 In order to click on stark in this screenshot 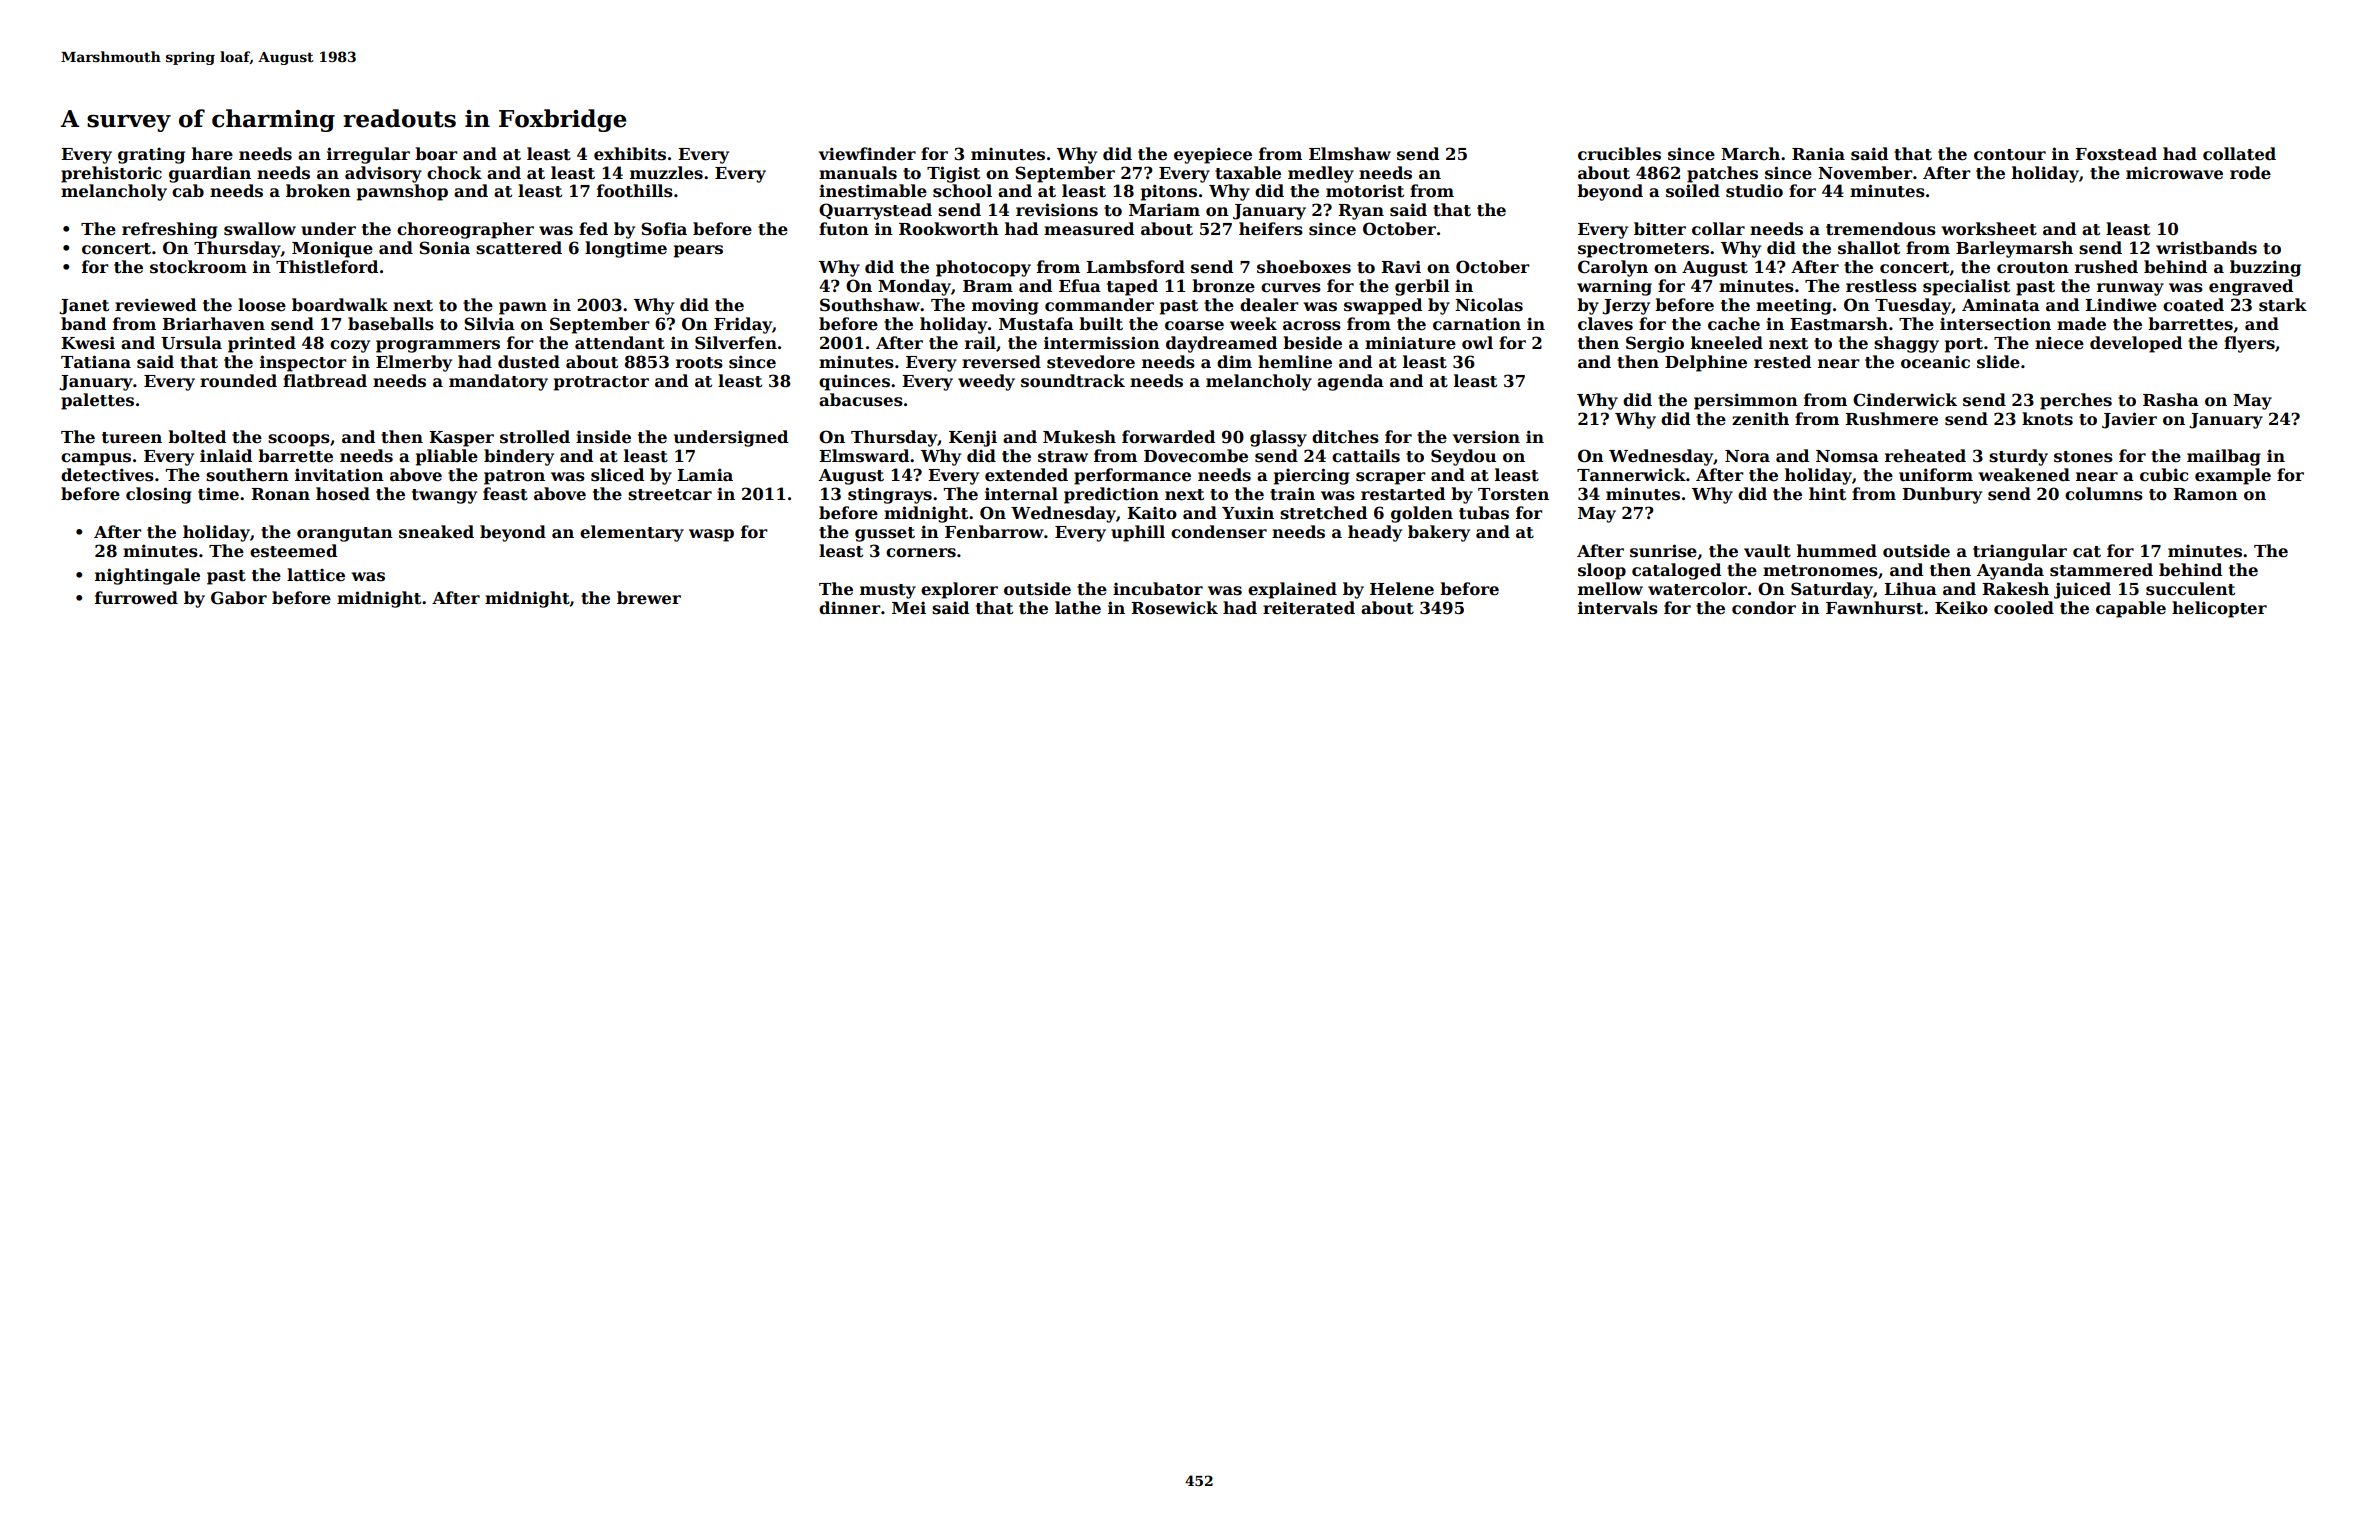, I will do `click(2283, 305)`.
